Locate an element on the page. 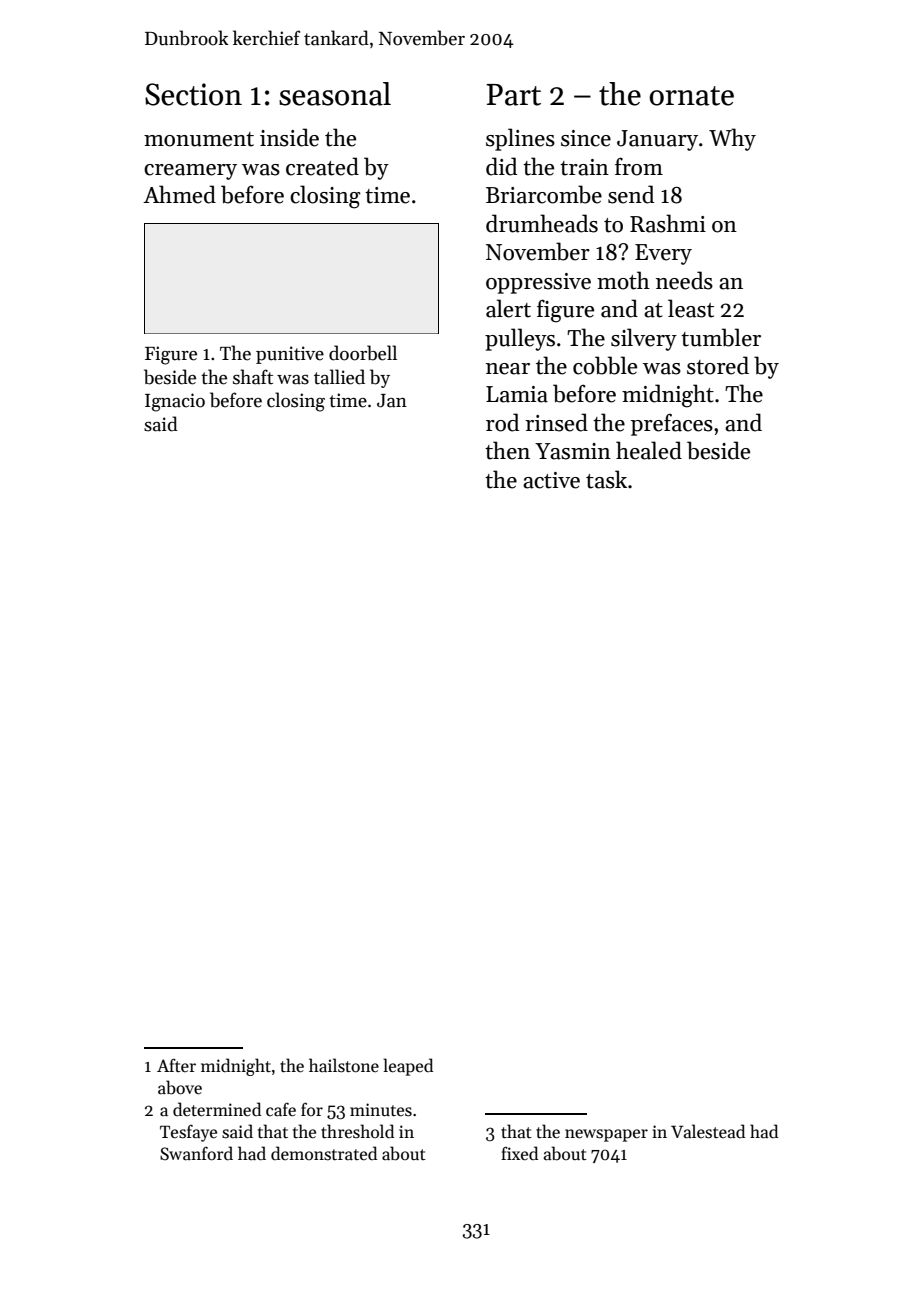 The image size is (924, 1311). alert is located at coordinates (508, 308).
